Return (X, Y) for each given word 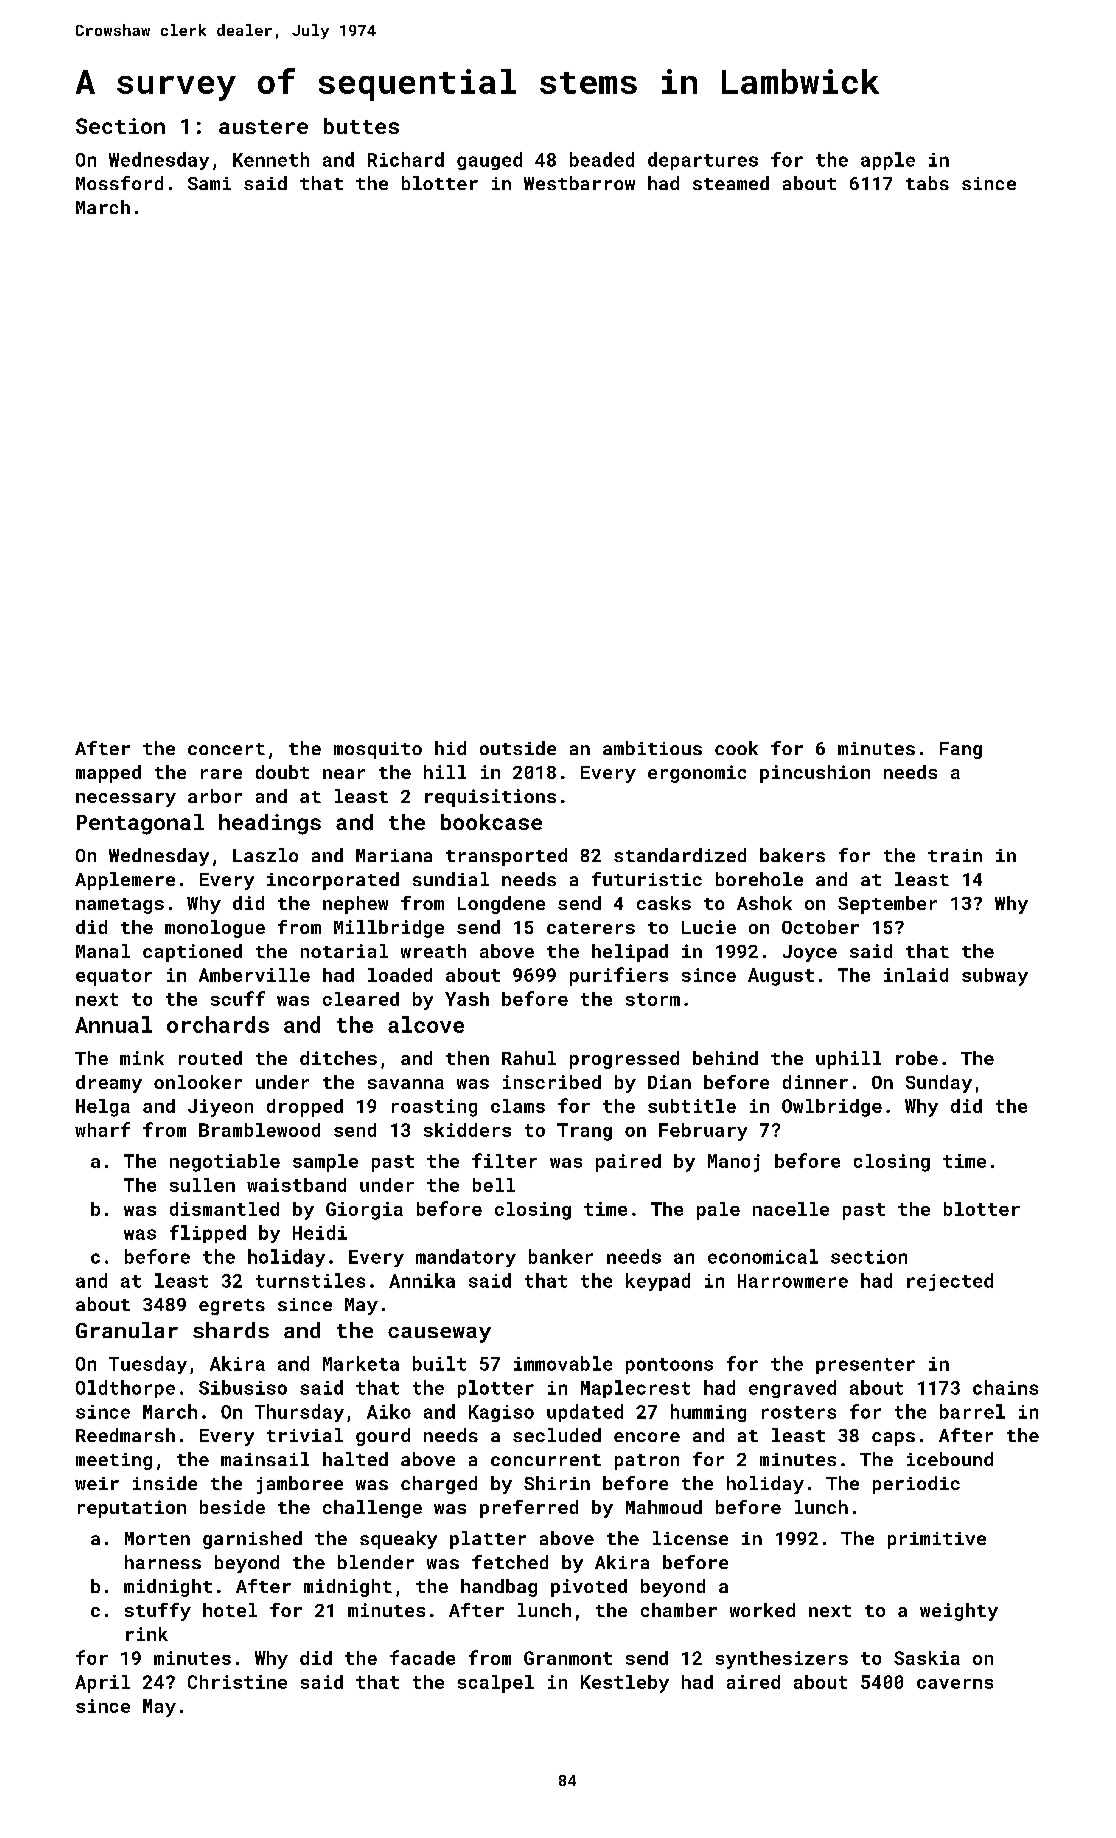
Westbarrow (579, 183)
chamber (679, 1610)
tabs (927, 183)
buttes (361, 126)
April (102, 1684)
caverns (955, 1684)
